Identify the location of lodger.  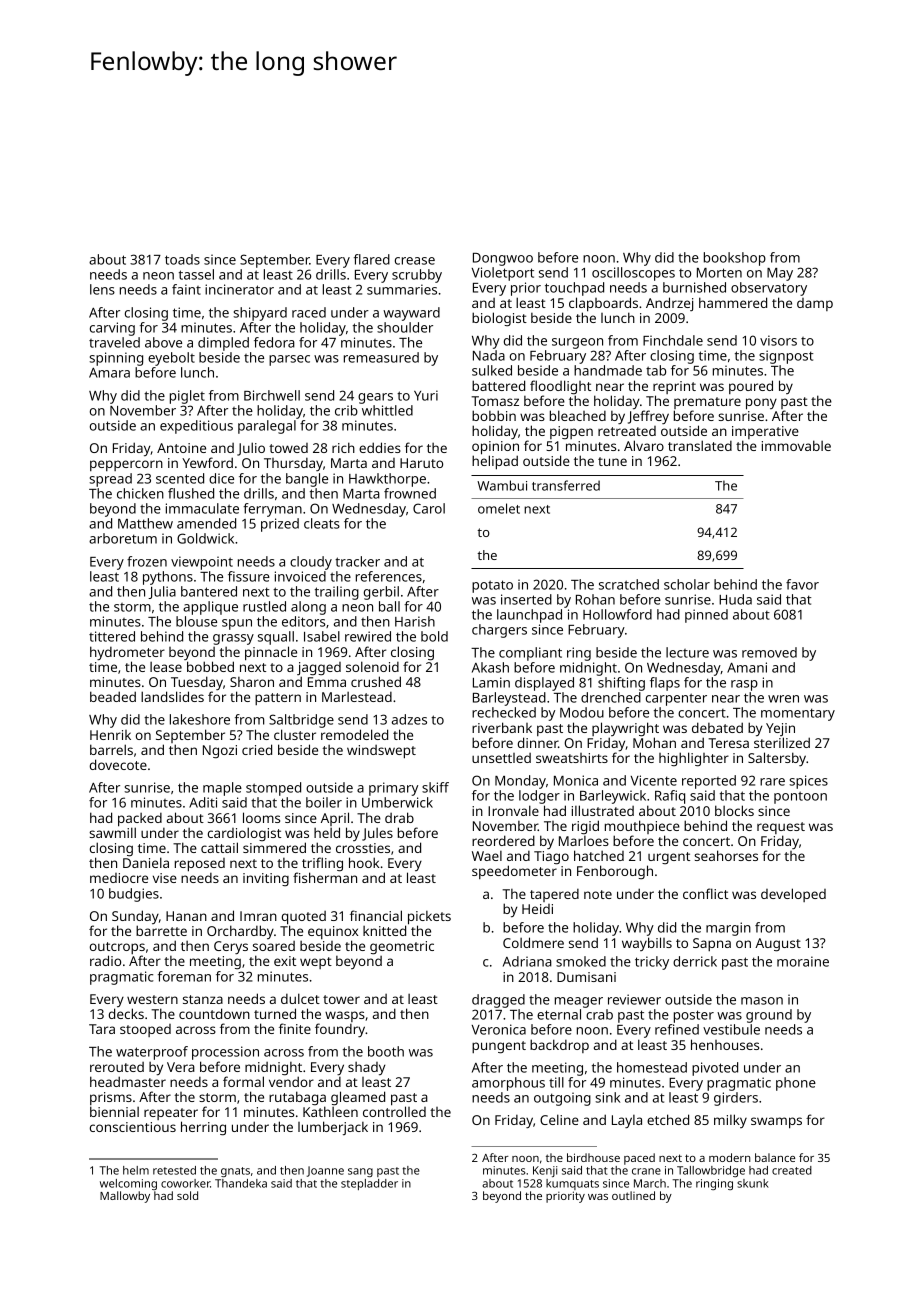
(539, 797).
